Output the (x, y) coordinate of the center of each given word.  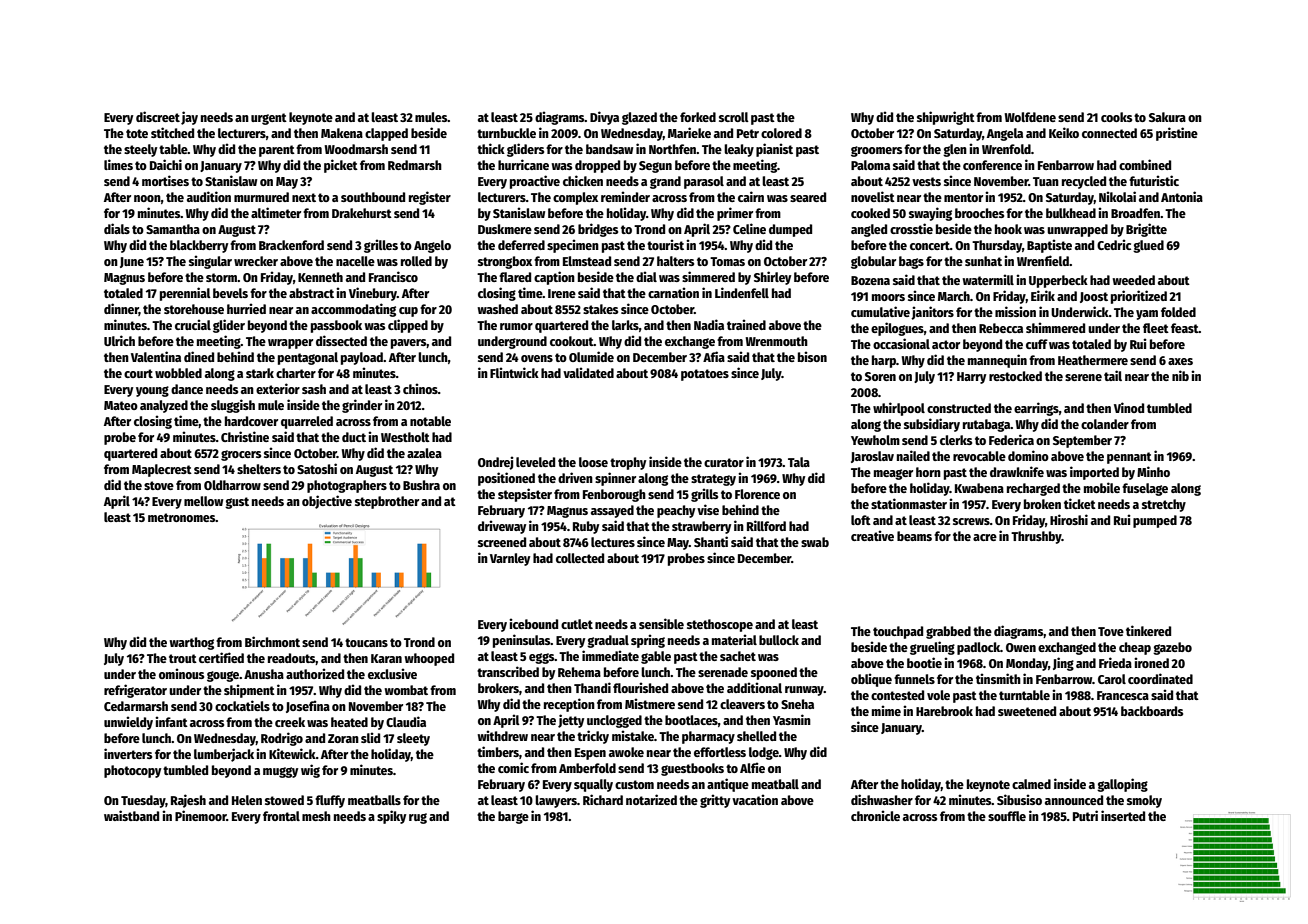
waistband (131, 815)
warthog (191, 643)
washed (497, 309)
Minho (1153, 471)
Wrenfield (1043, 260)
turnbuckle (506, 133)
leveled (535, 462)
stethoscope (720, 625)
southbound (373, 197)
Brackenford (291, 245)
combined (1145, 164)
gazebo (1172, 648)
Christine (245, 436)
